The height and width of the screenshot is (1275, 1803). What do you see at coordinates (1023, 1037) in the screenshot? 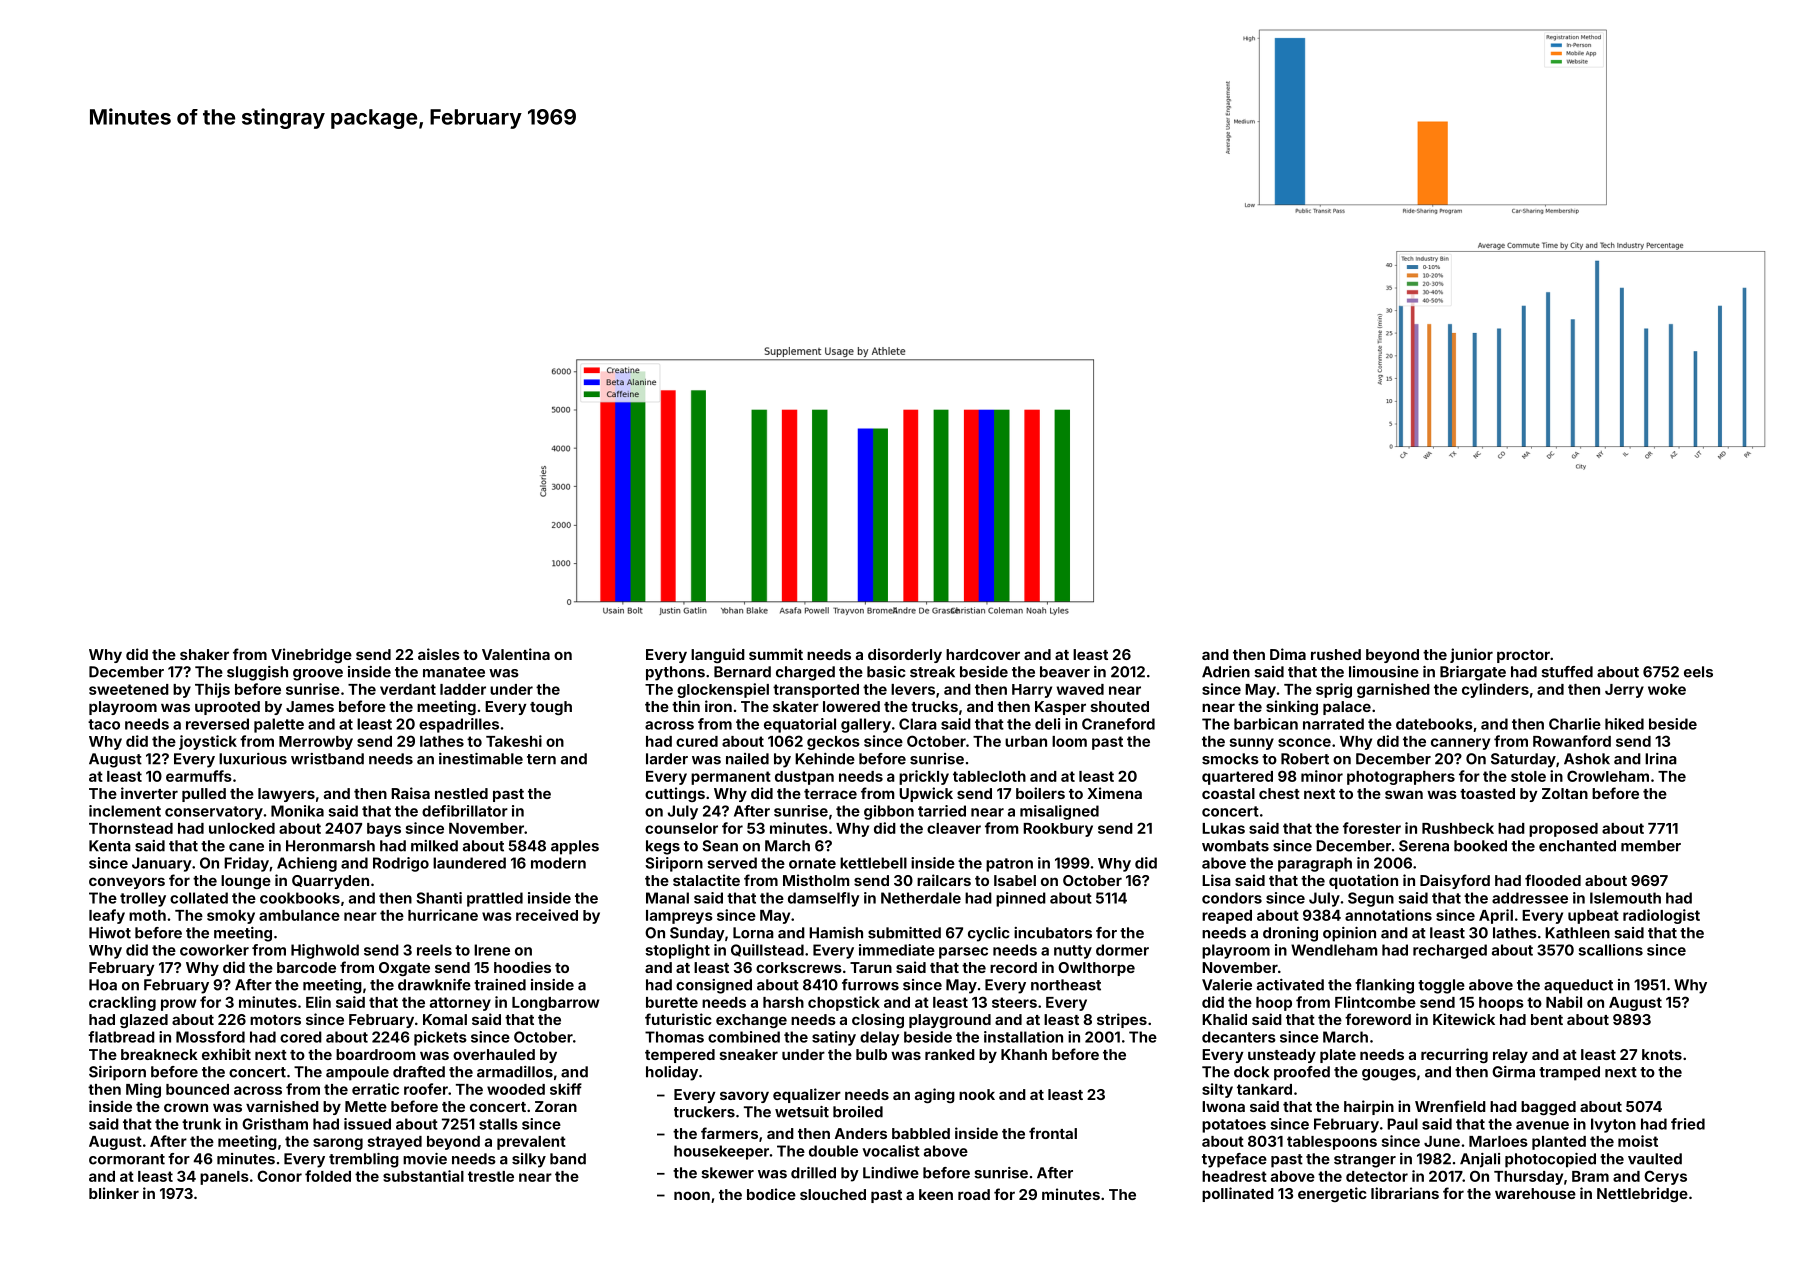
I see `installation` at bounding box center [1023, 1037].
